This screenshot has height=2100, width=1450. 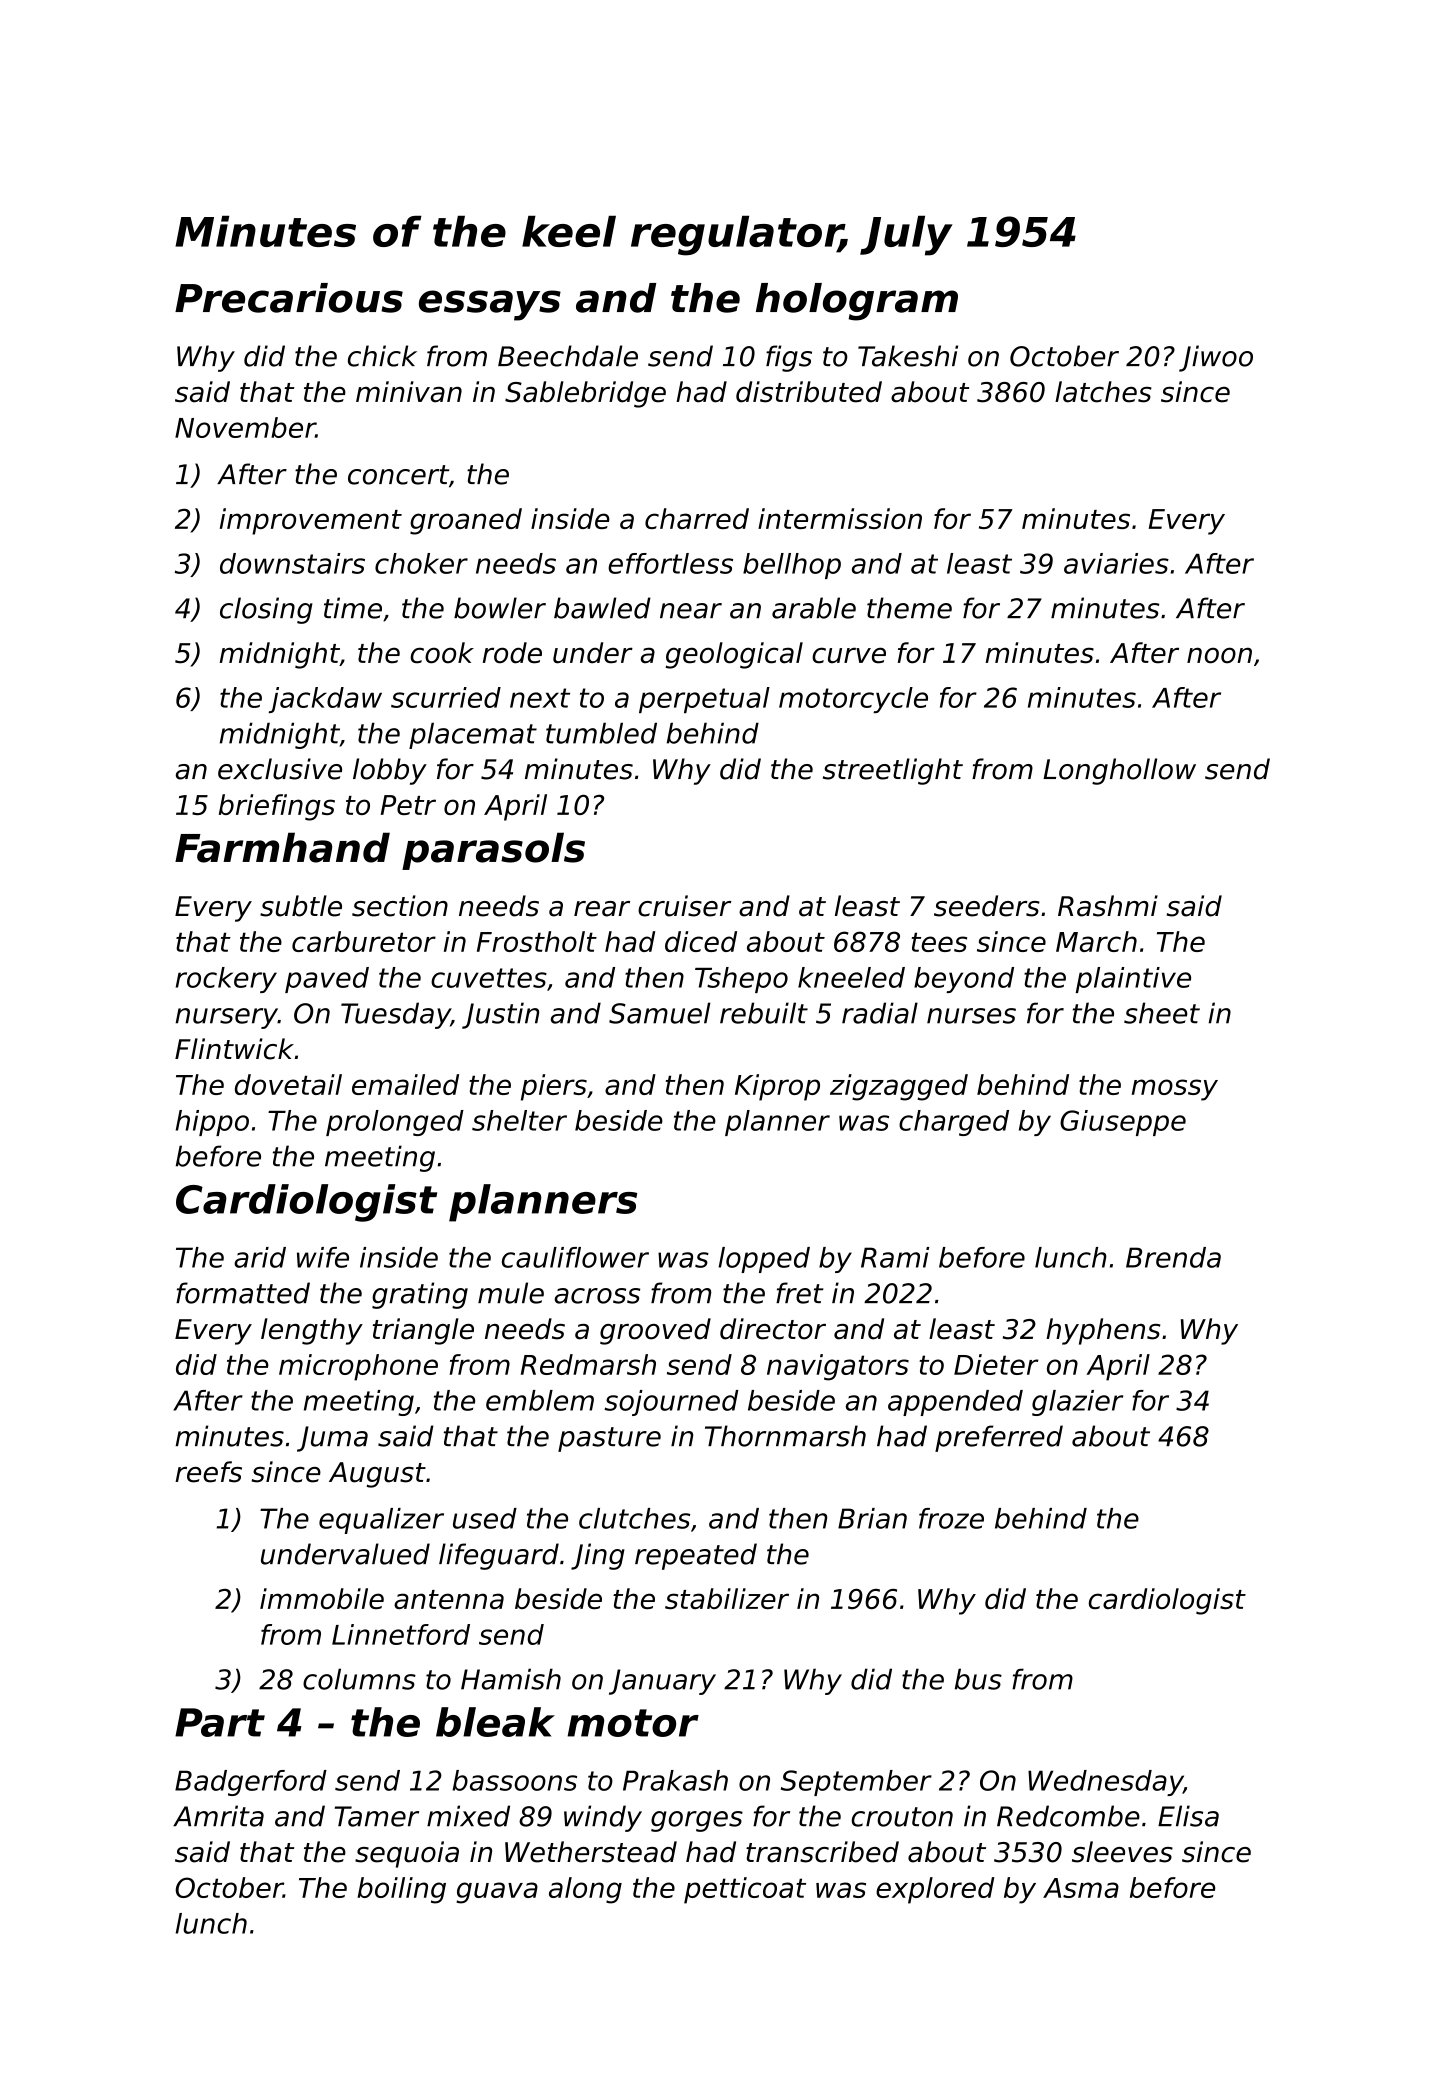 What do you see at coordinates (490, 305) in the screenshot?
I see `essays` at bounding box center [490, 305].
